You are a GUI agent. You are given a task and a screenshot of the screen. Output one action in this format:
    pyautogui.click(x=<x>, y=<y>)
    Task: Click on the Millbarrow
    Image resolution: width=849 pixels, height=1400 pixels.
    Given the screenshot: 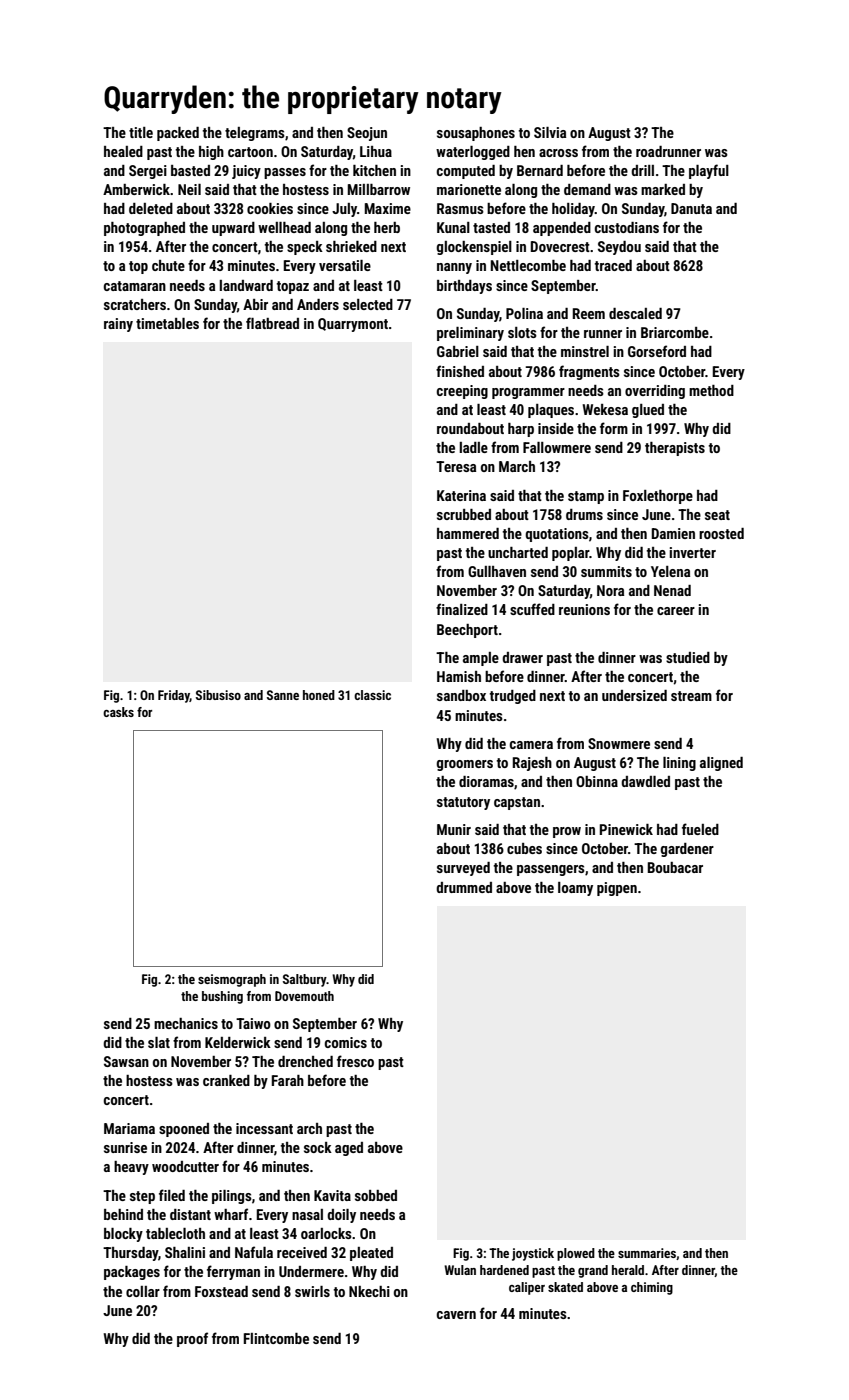 What is the action you would take?
    pyautogui.click(x=379, y=189)
